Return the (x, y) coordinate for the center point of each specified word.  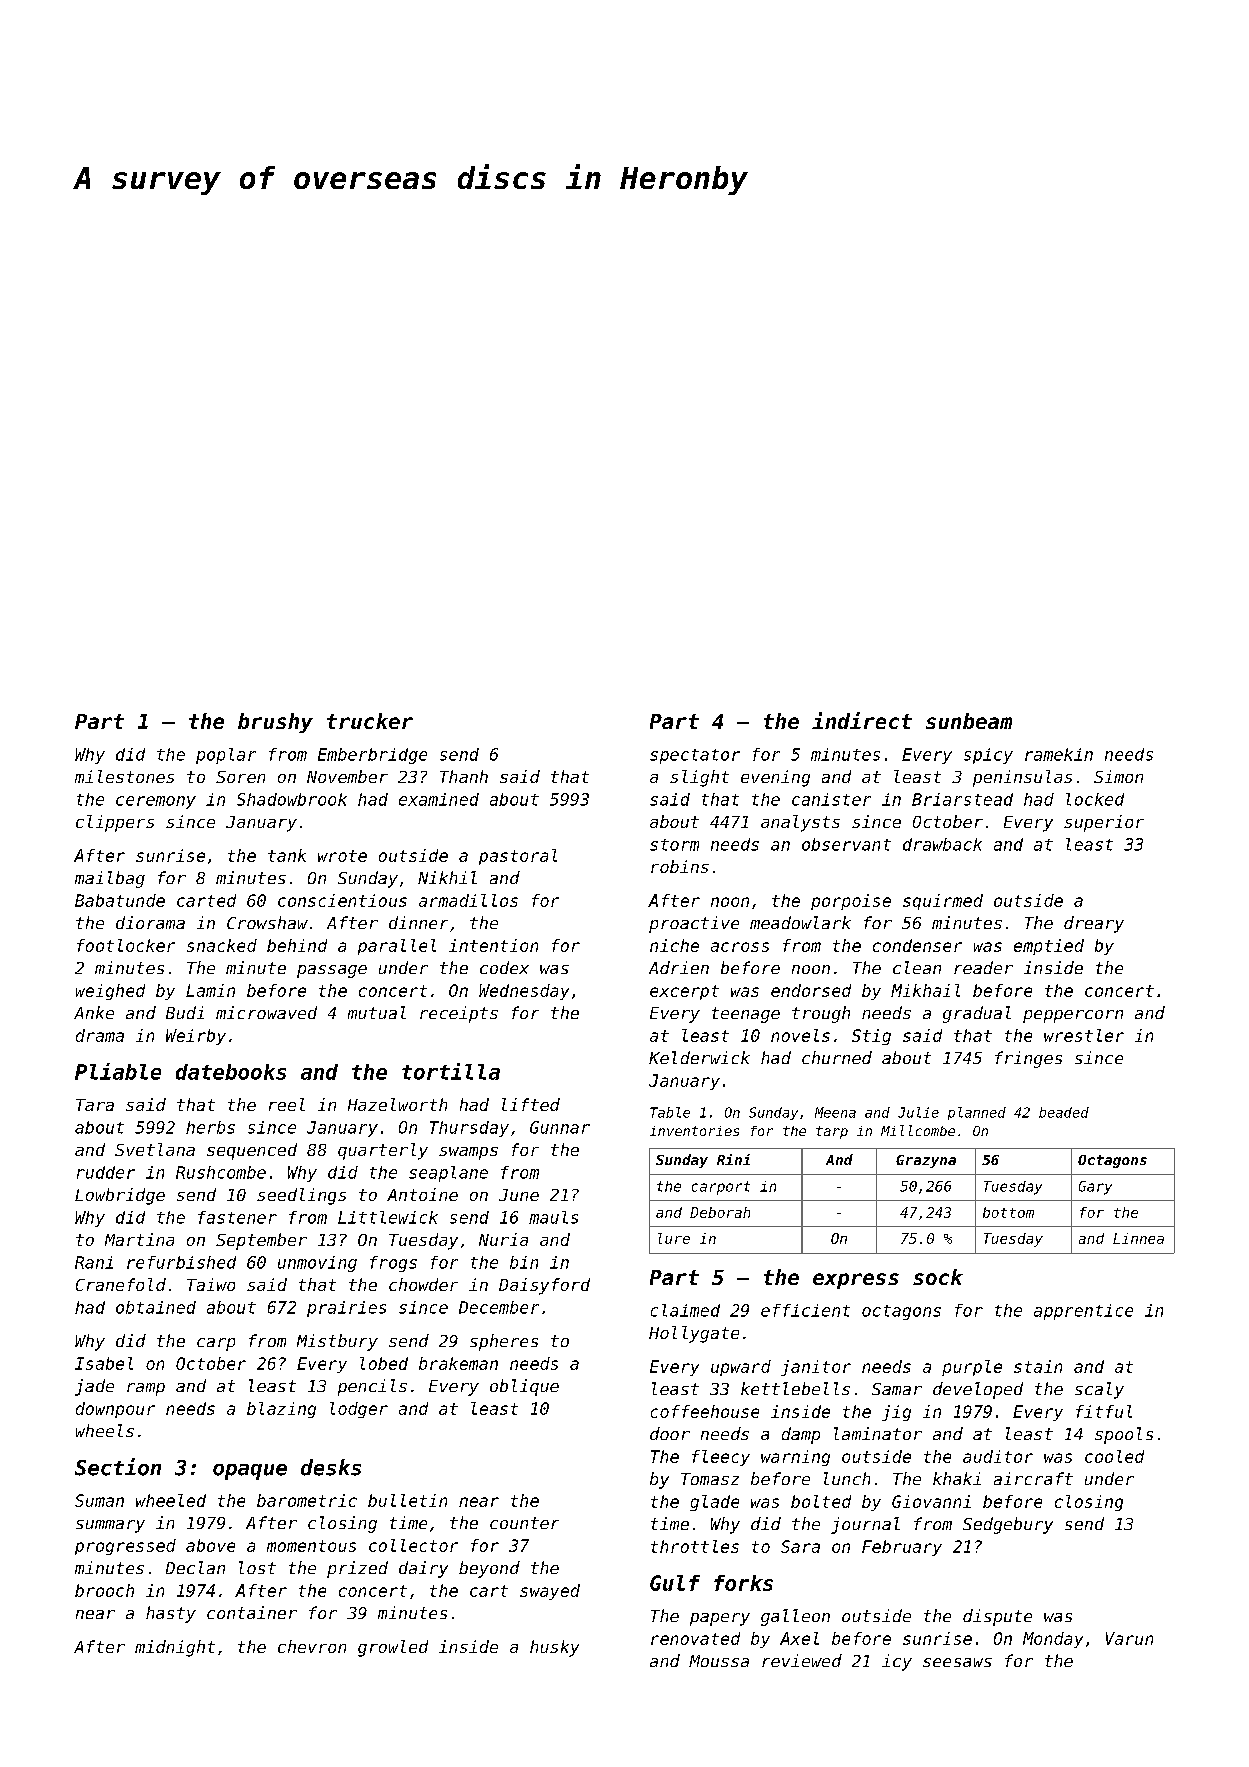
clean (917, 967)
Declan (195, 1567)
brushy (275, 723)
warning (795, 1458)
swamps (468, 1153)
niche (674, 945)
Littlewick (388, 1217)
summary (110, 1526)
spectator (695, 756)
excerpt (684, 992)
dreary (1094, 924)
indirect (862, 720)
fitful (1104, 1411)
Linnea (1138, 1238)
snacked (222, 945)
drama (100, 1035)
